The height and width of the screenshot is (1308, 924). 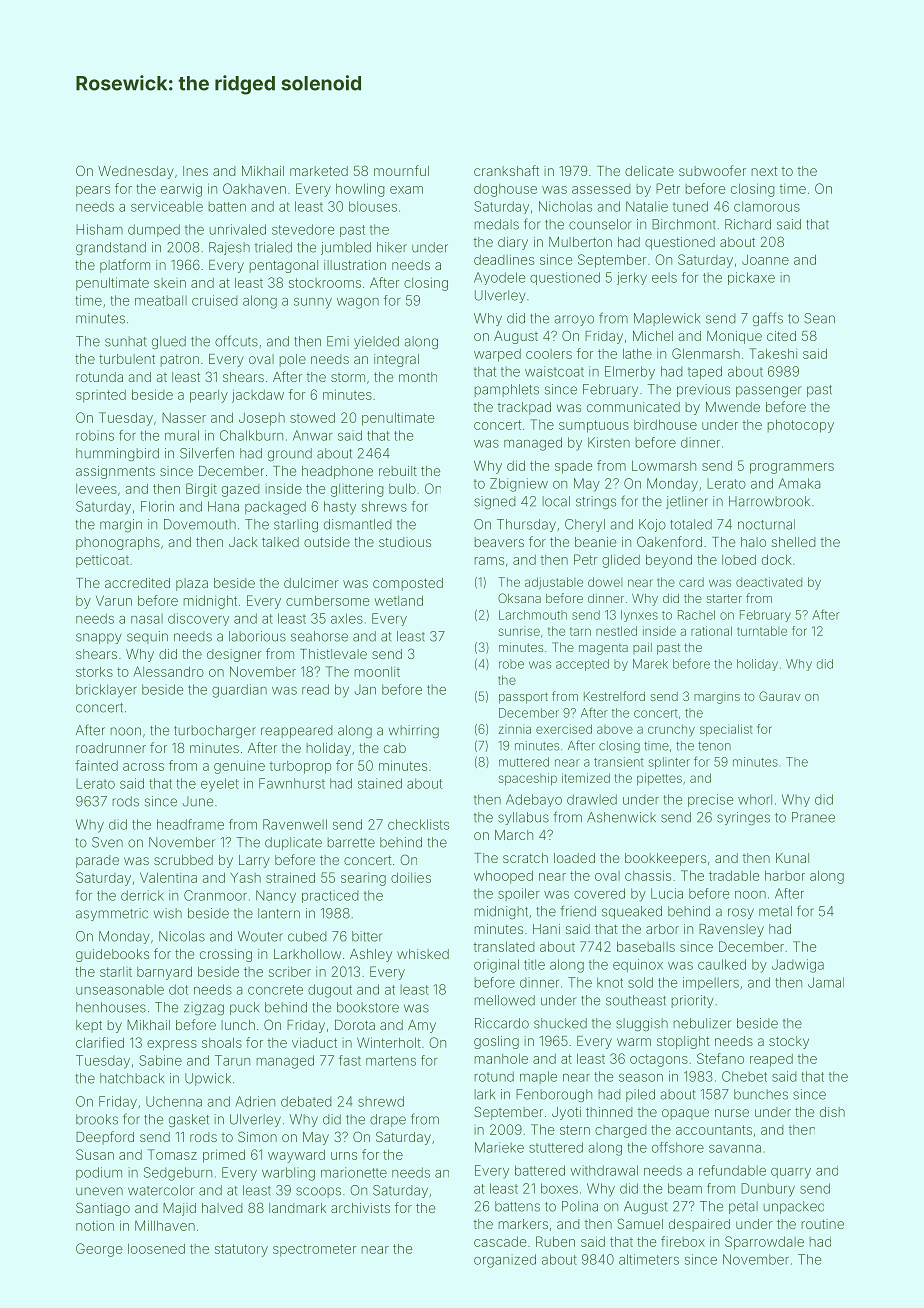 What do you see at coordinates (505, 1261) in the screenshot?
I see `organized` at bounding box center [505, 1261].
